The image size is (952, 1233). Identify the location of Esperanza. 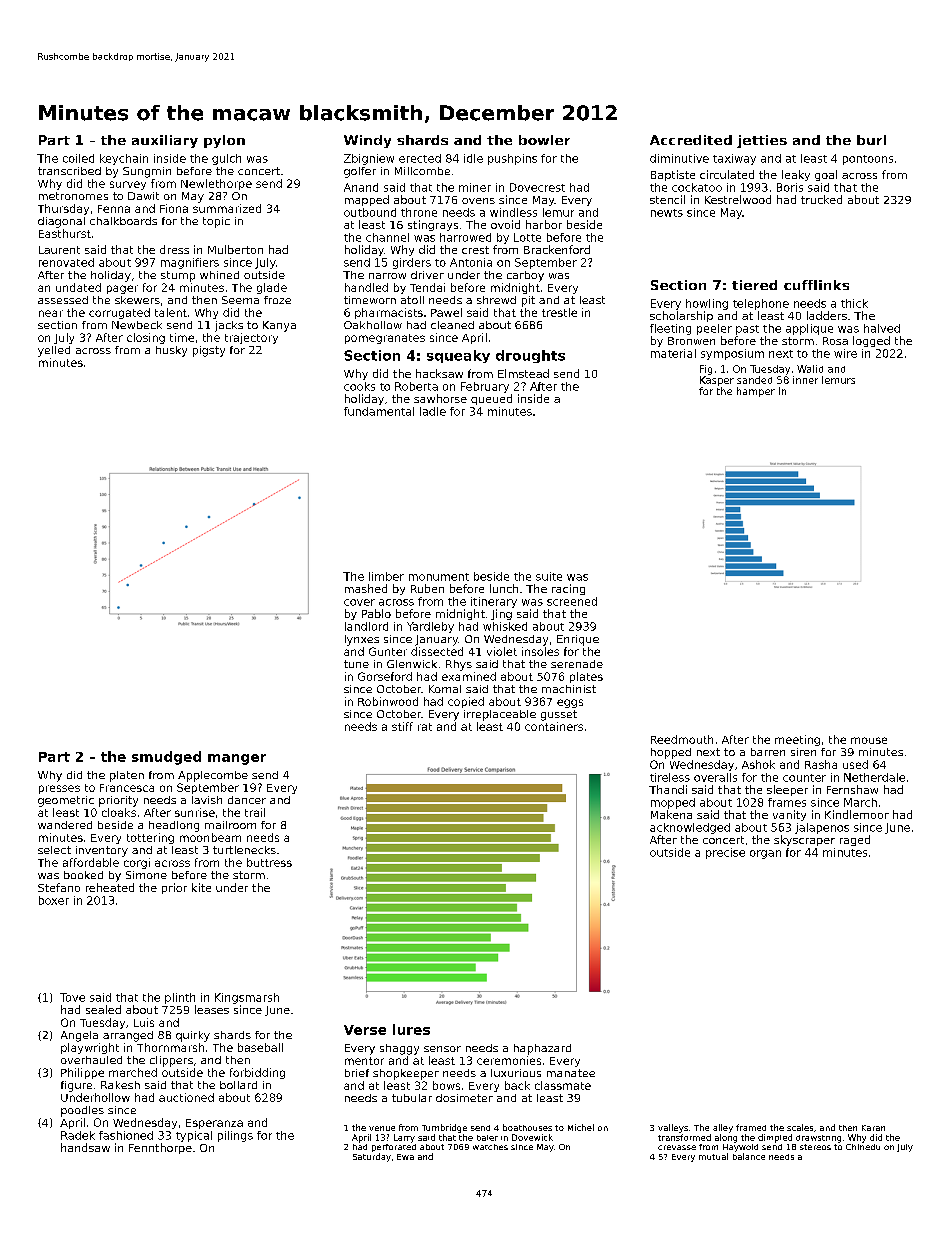
(214, 1124).
